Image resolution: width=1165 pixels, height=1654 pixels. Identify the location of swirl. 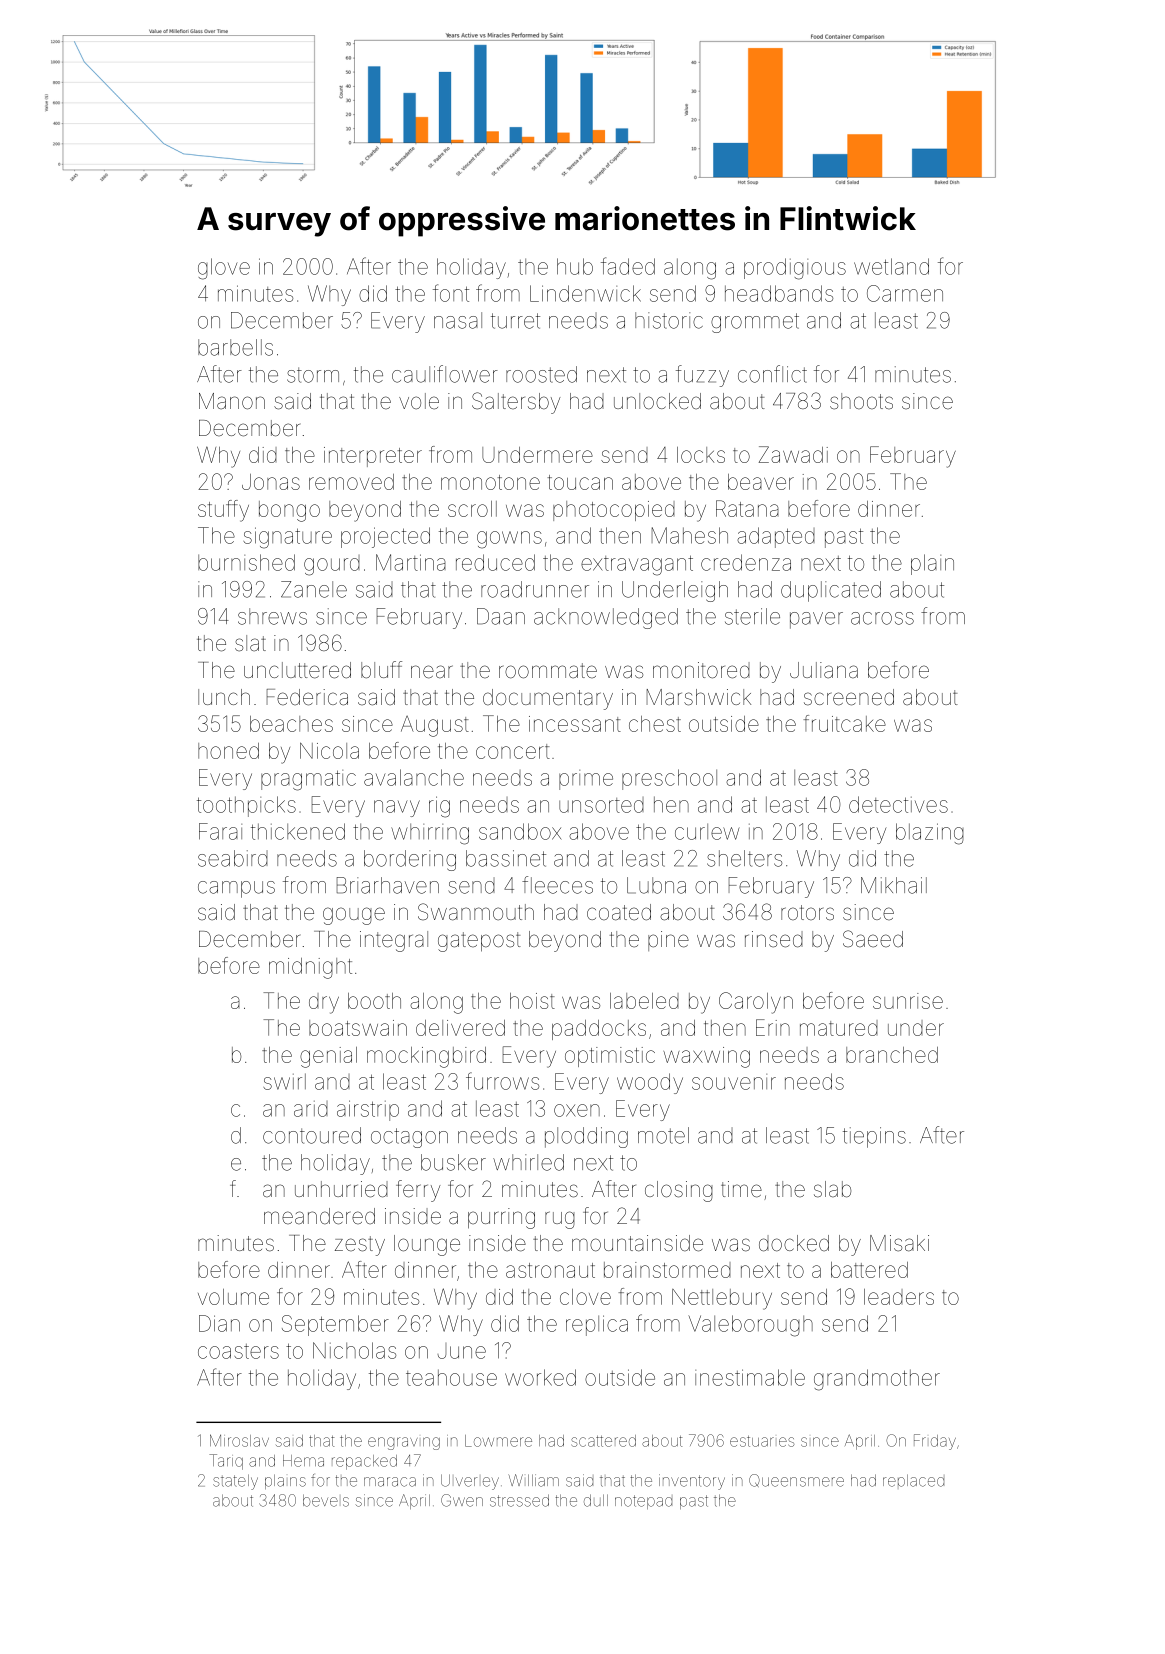
(284, 1081).
